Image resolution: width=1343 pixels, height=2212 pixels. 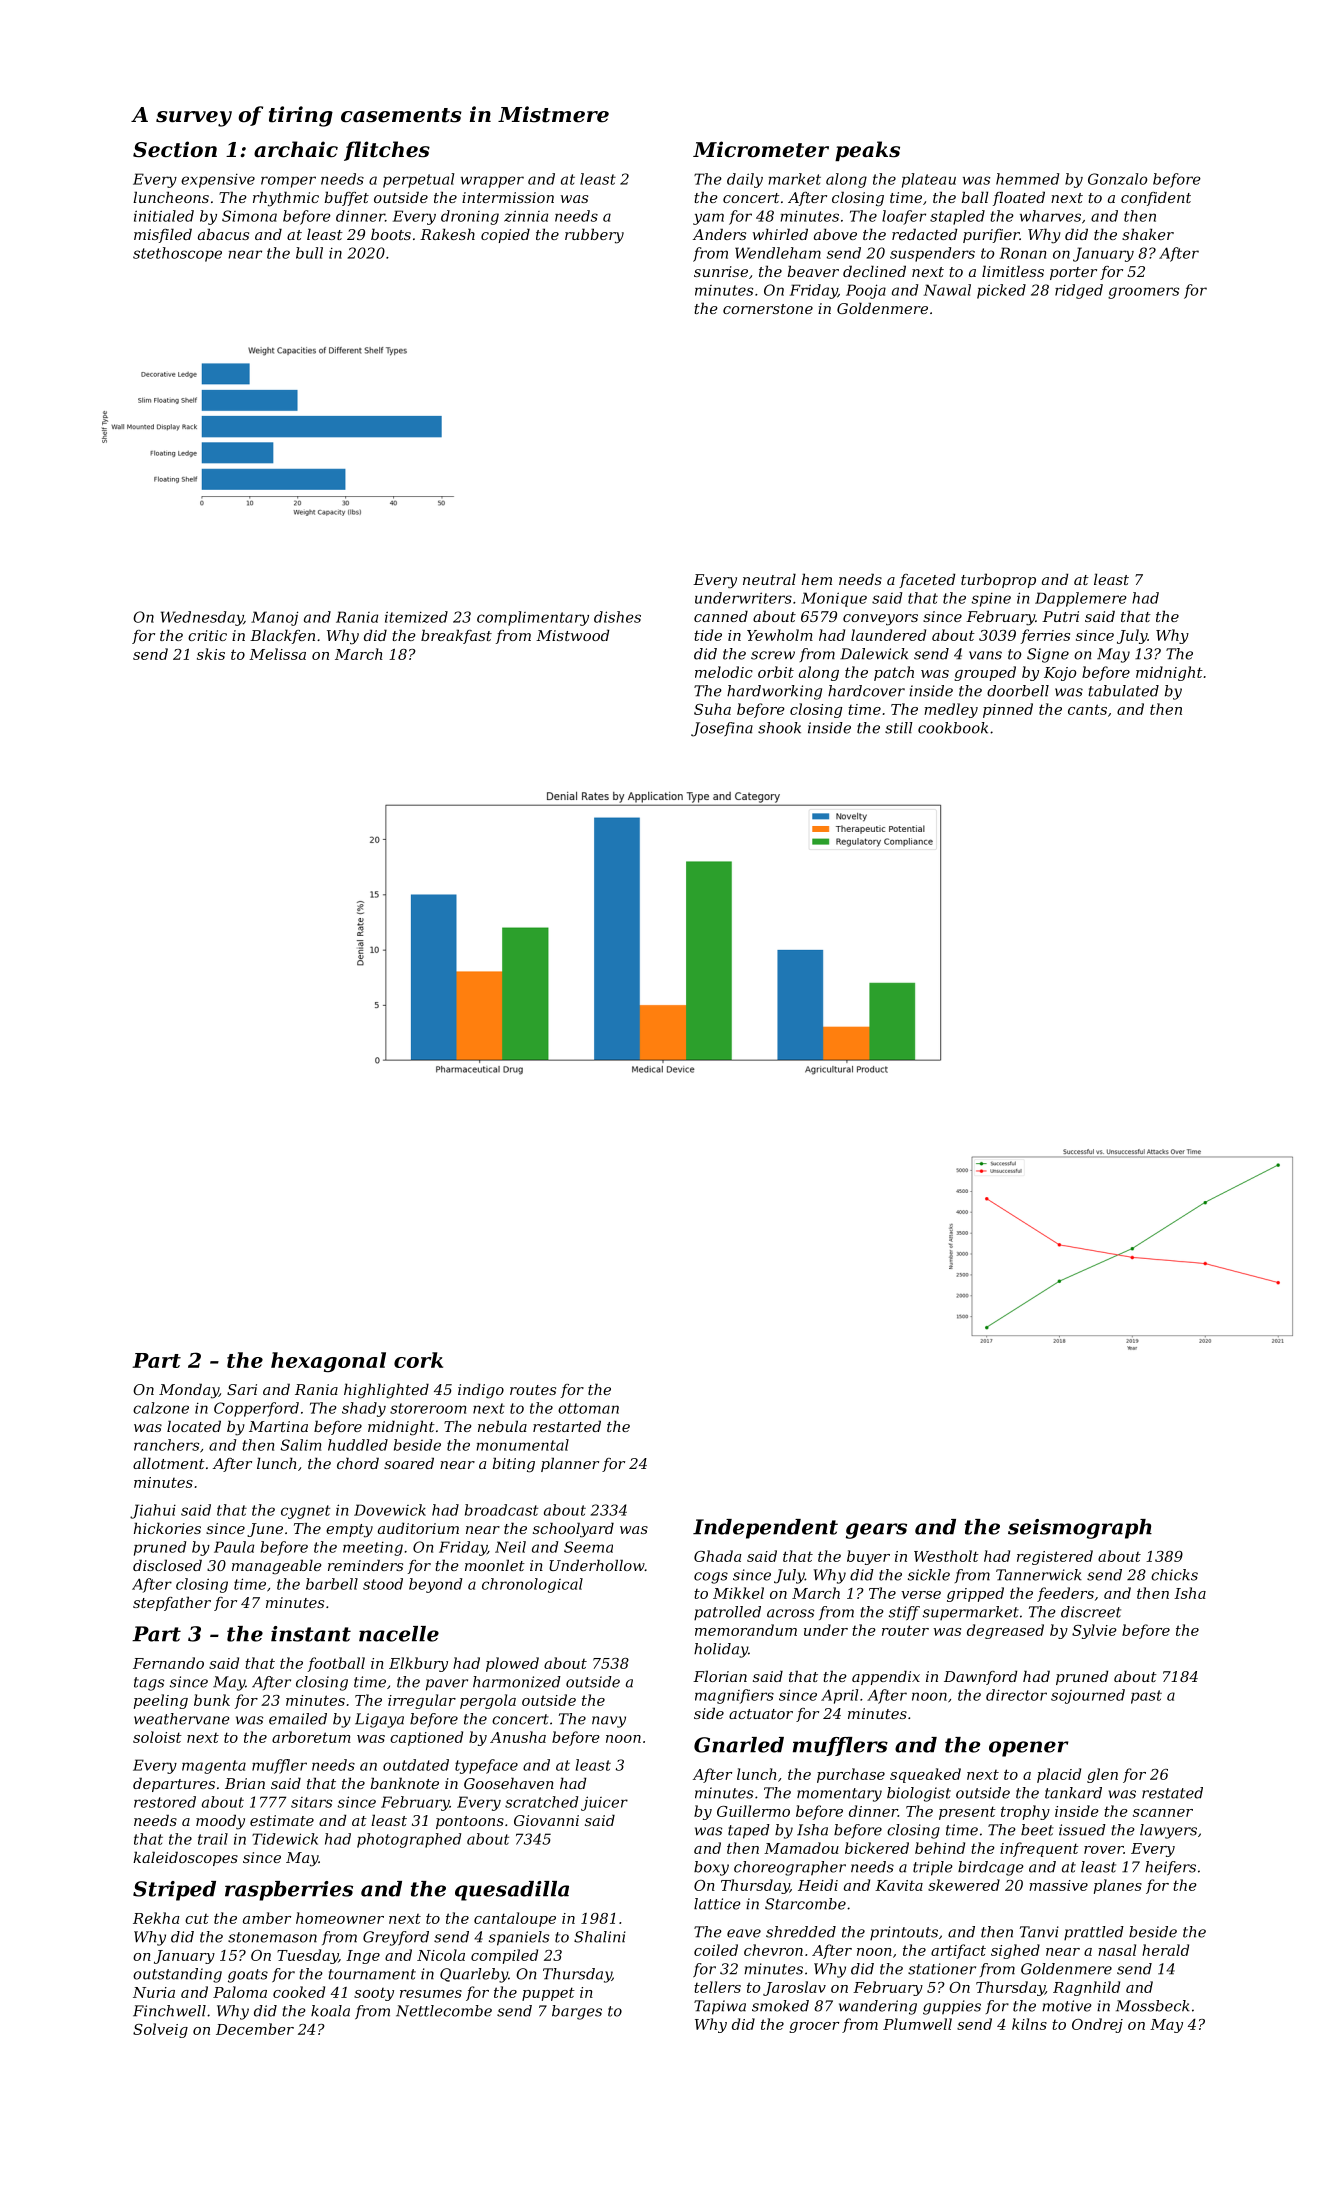 What do you see at coordinates (160, 2030) in the screenshot?
I see `Solveig` at bounding box center [160, 2030].
